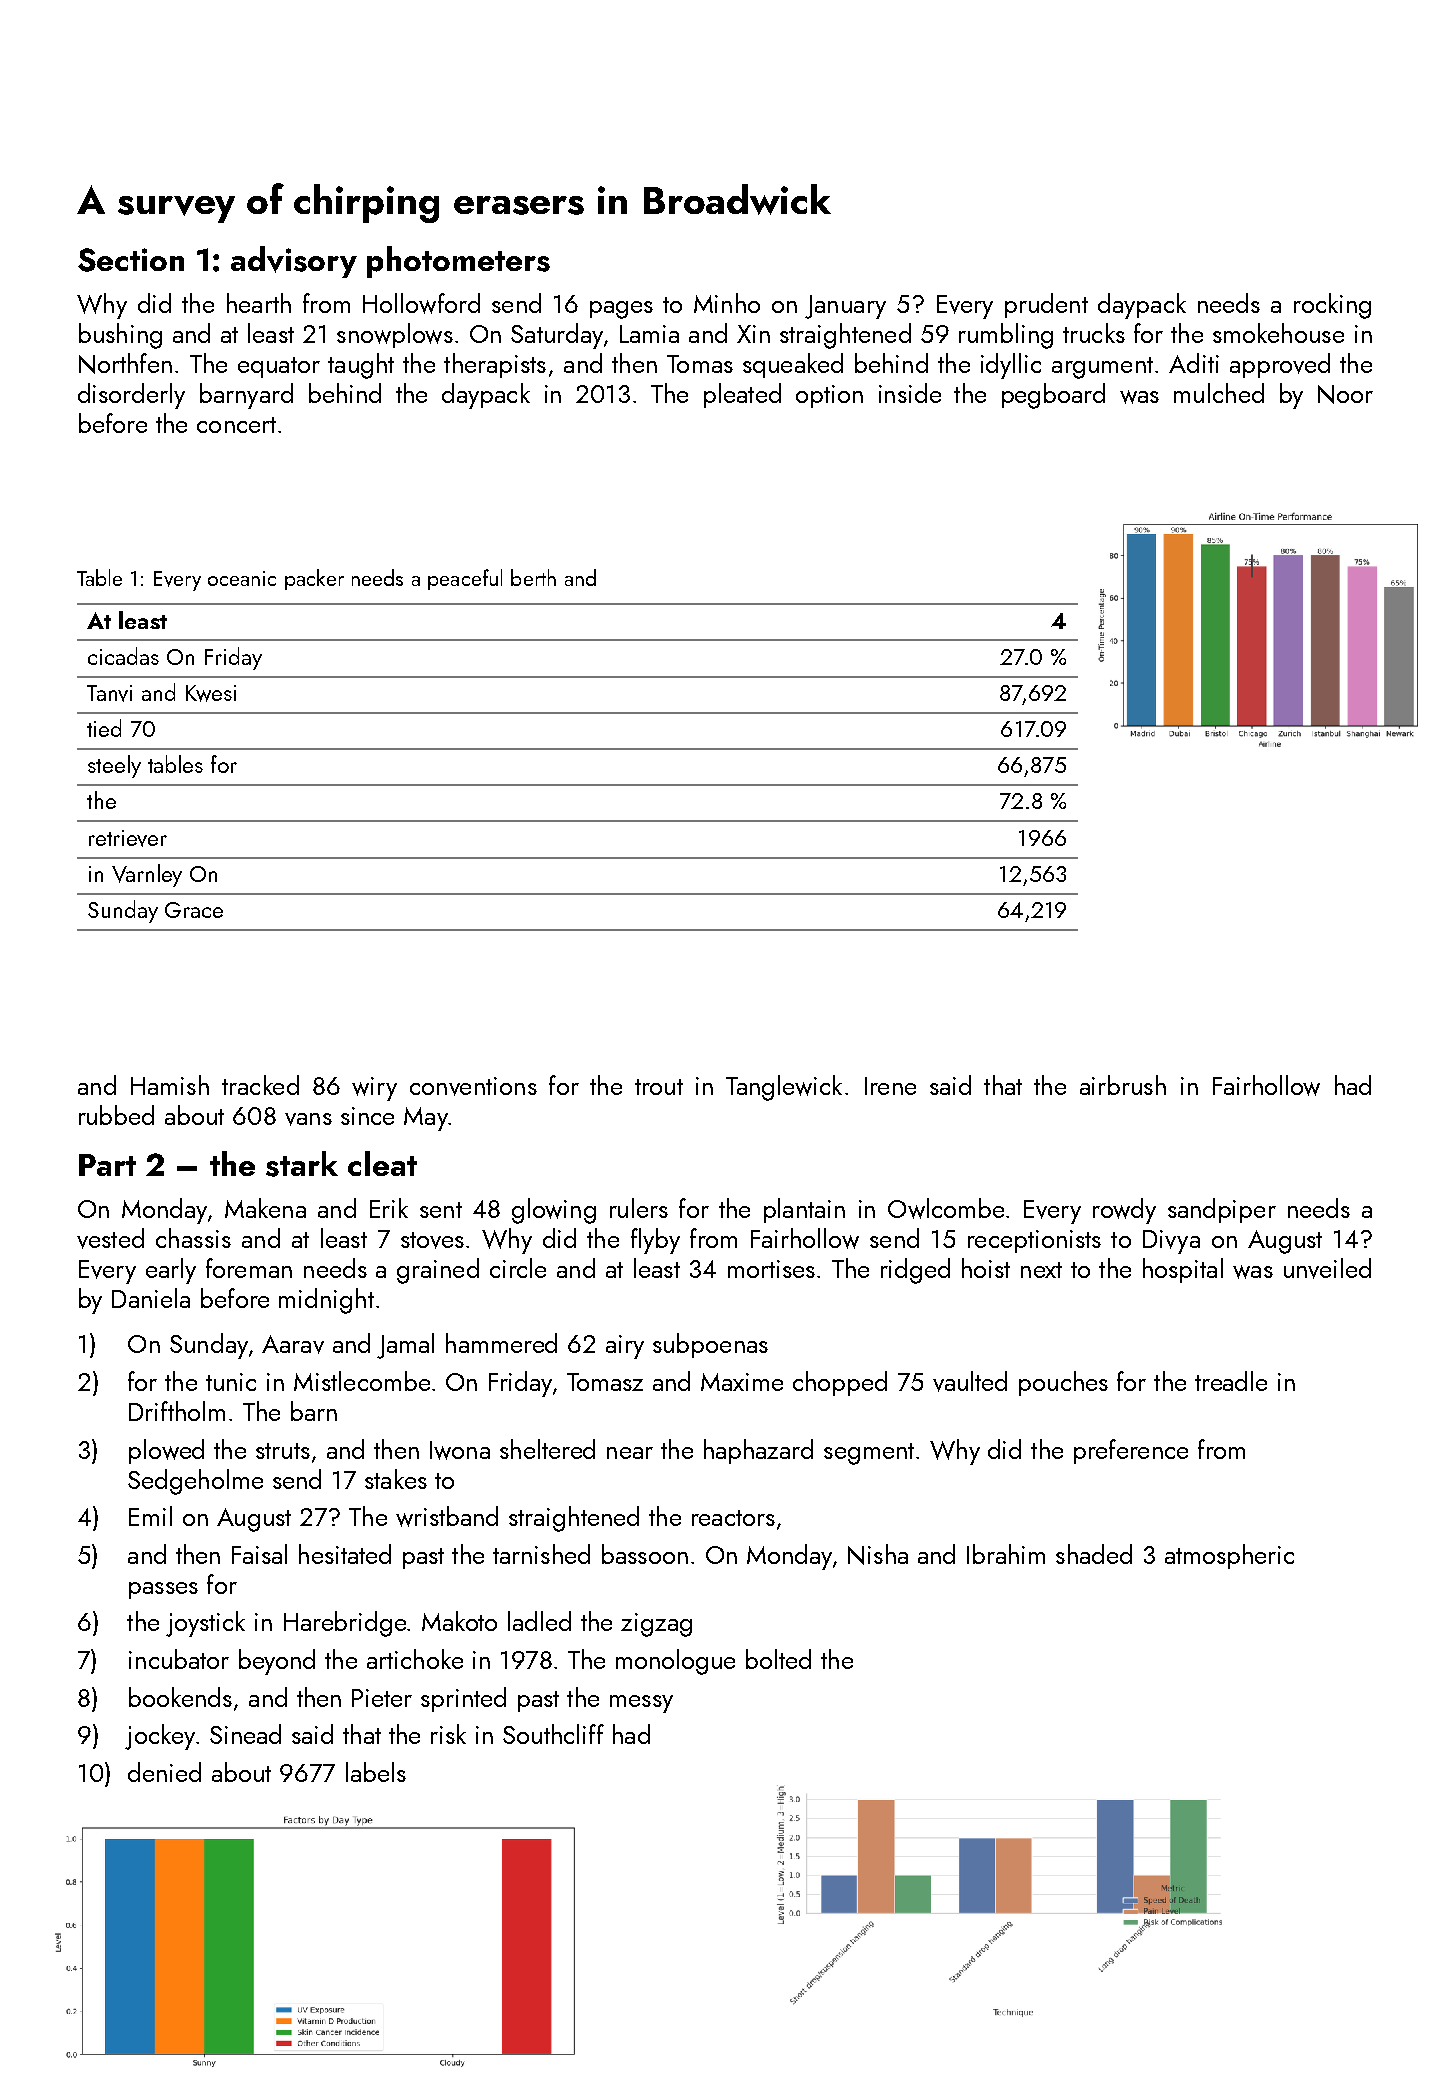 This image has width=1450, height=2100. I want to click on Minho, so click(727, 303).
